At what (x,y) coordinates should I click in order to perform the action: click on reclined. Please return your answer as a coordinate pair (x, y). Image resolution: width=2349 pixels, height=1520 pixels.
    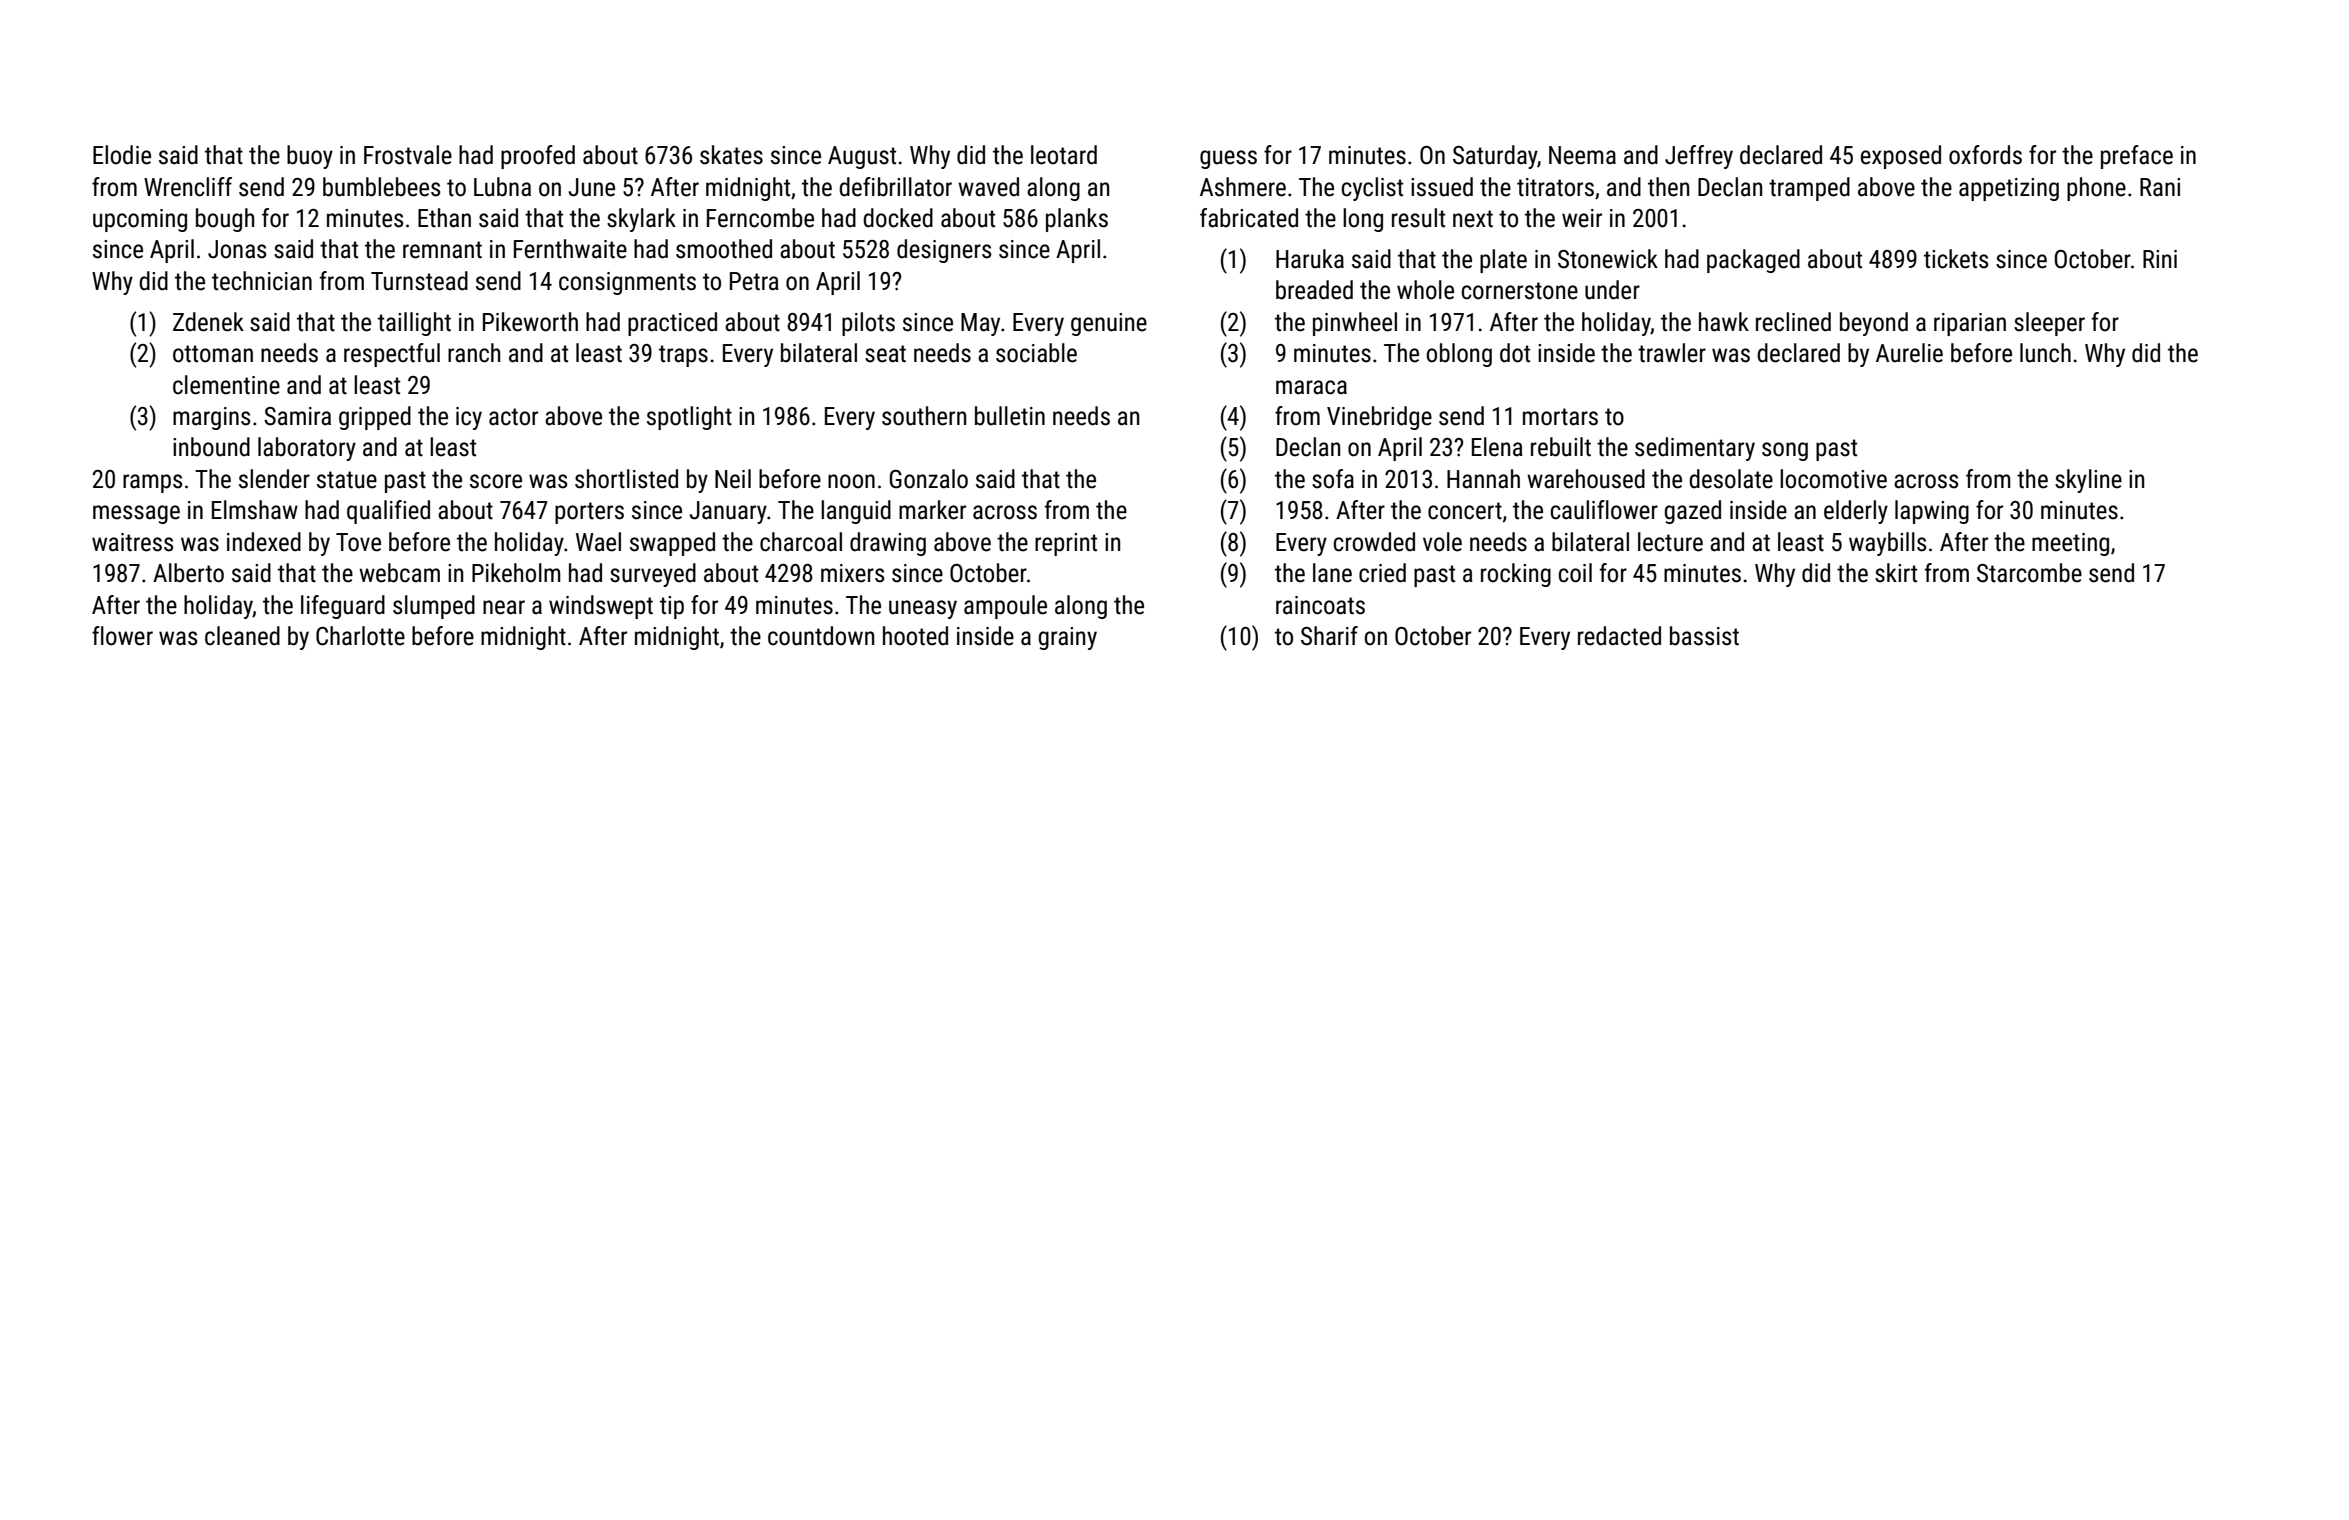
    Looking at the image, I should click on (1793, 322).
